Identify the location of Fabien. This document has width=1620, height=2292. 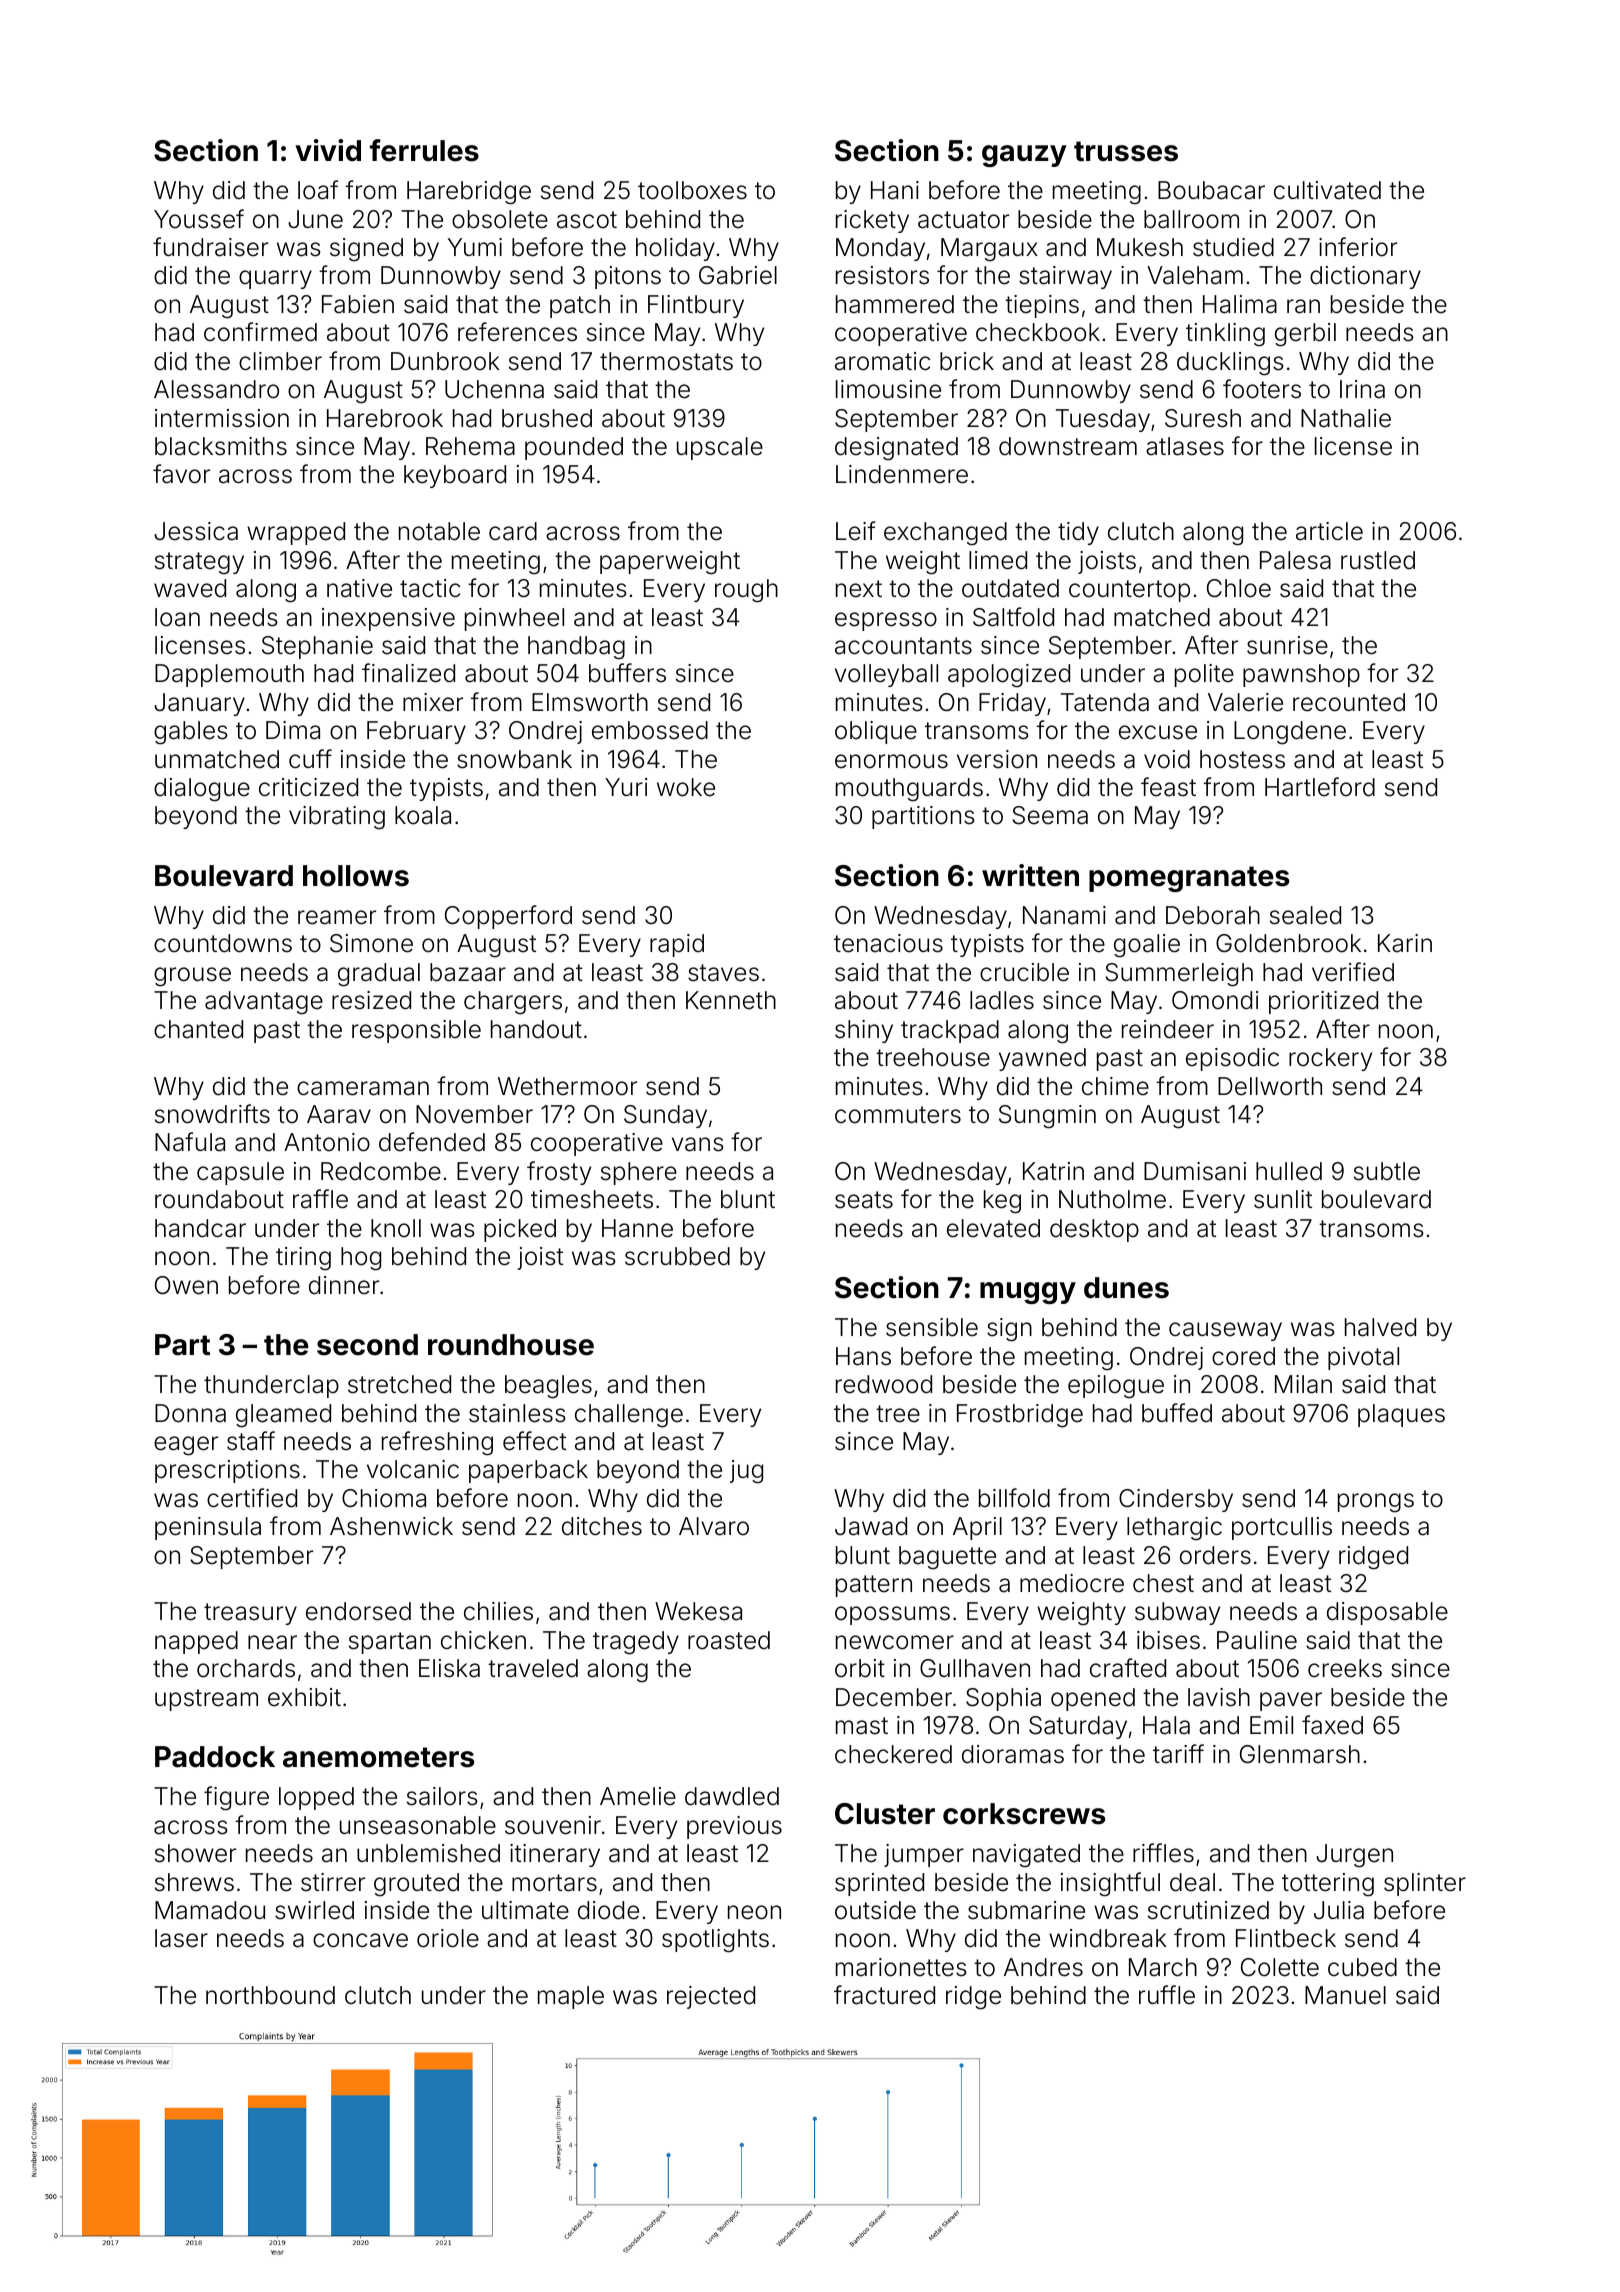
(358, 304).
